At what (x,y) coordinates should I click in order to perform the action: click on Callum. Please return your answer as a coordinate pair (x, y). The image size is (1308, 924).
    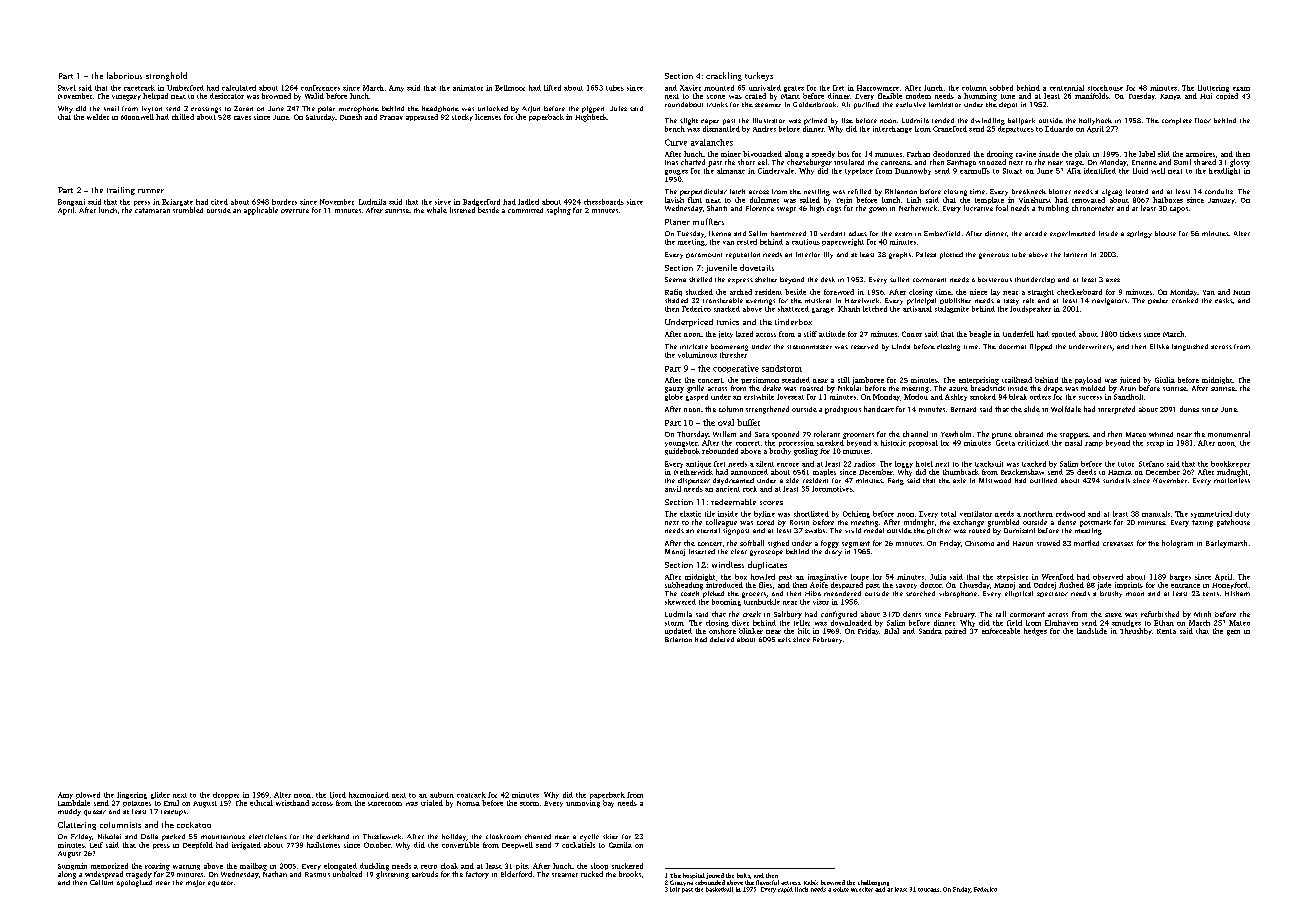
    Looking at the image, I should click on (101, 882).
